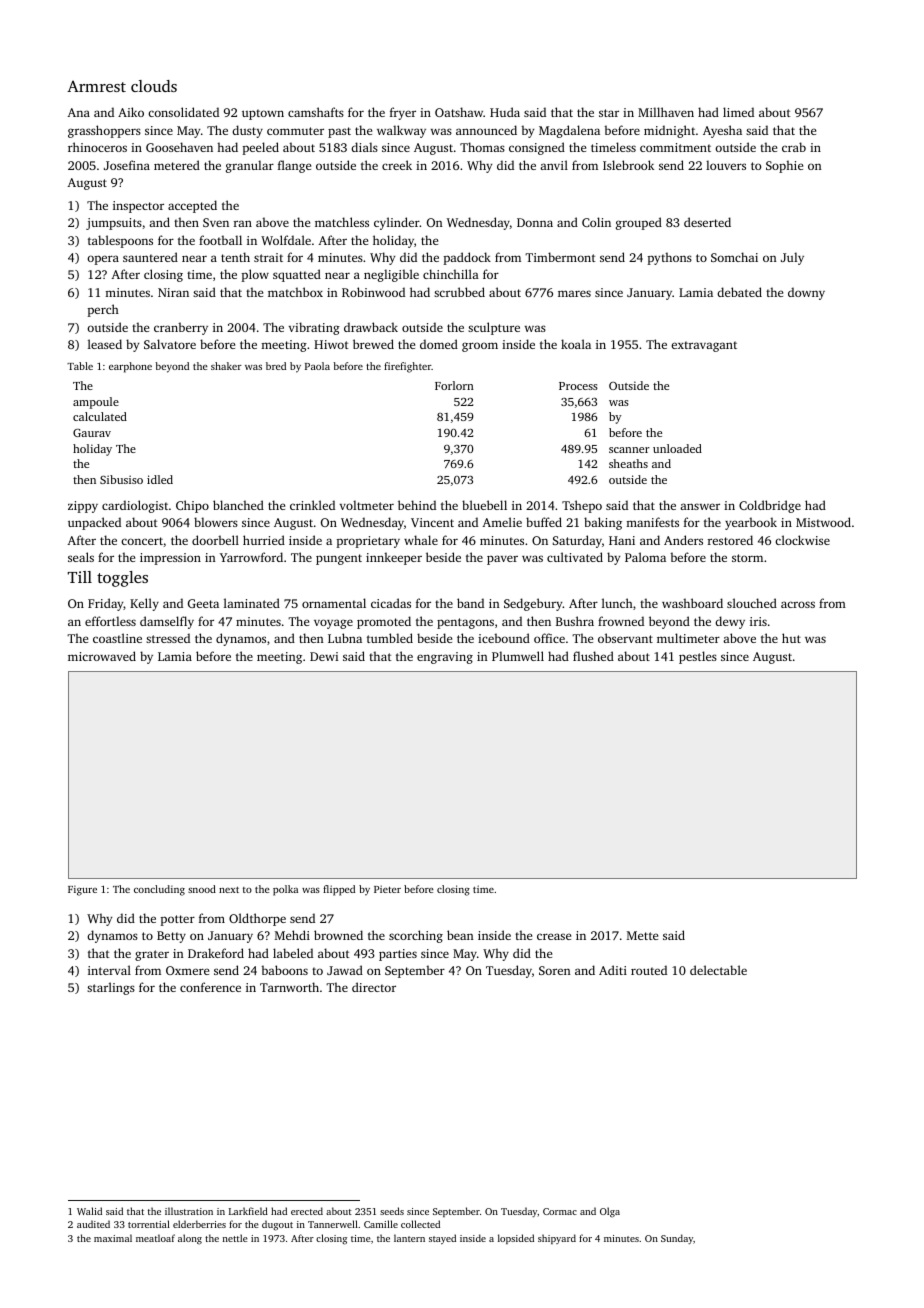 Image resolution: width=924 pixels, height=1308 pixels. What do you see at coordinates (794, 147) in the screenshot?
I see `crab` at bounding box center [794, 147].
